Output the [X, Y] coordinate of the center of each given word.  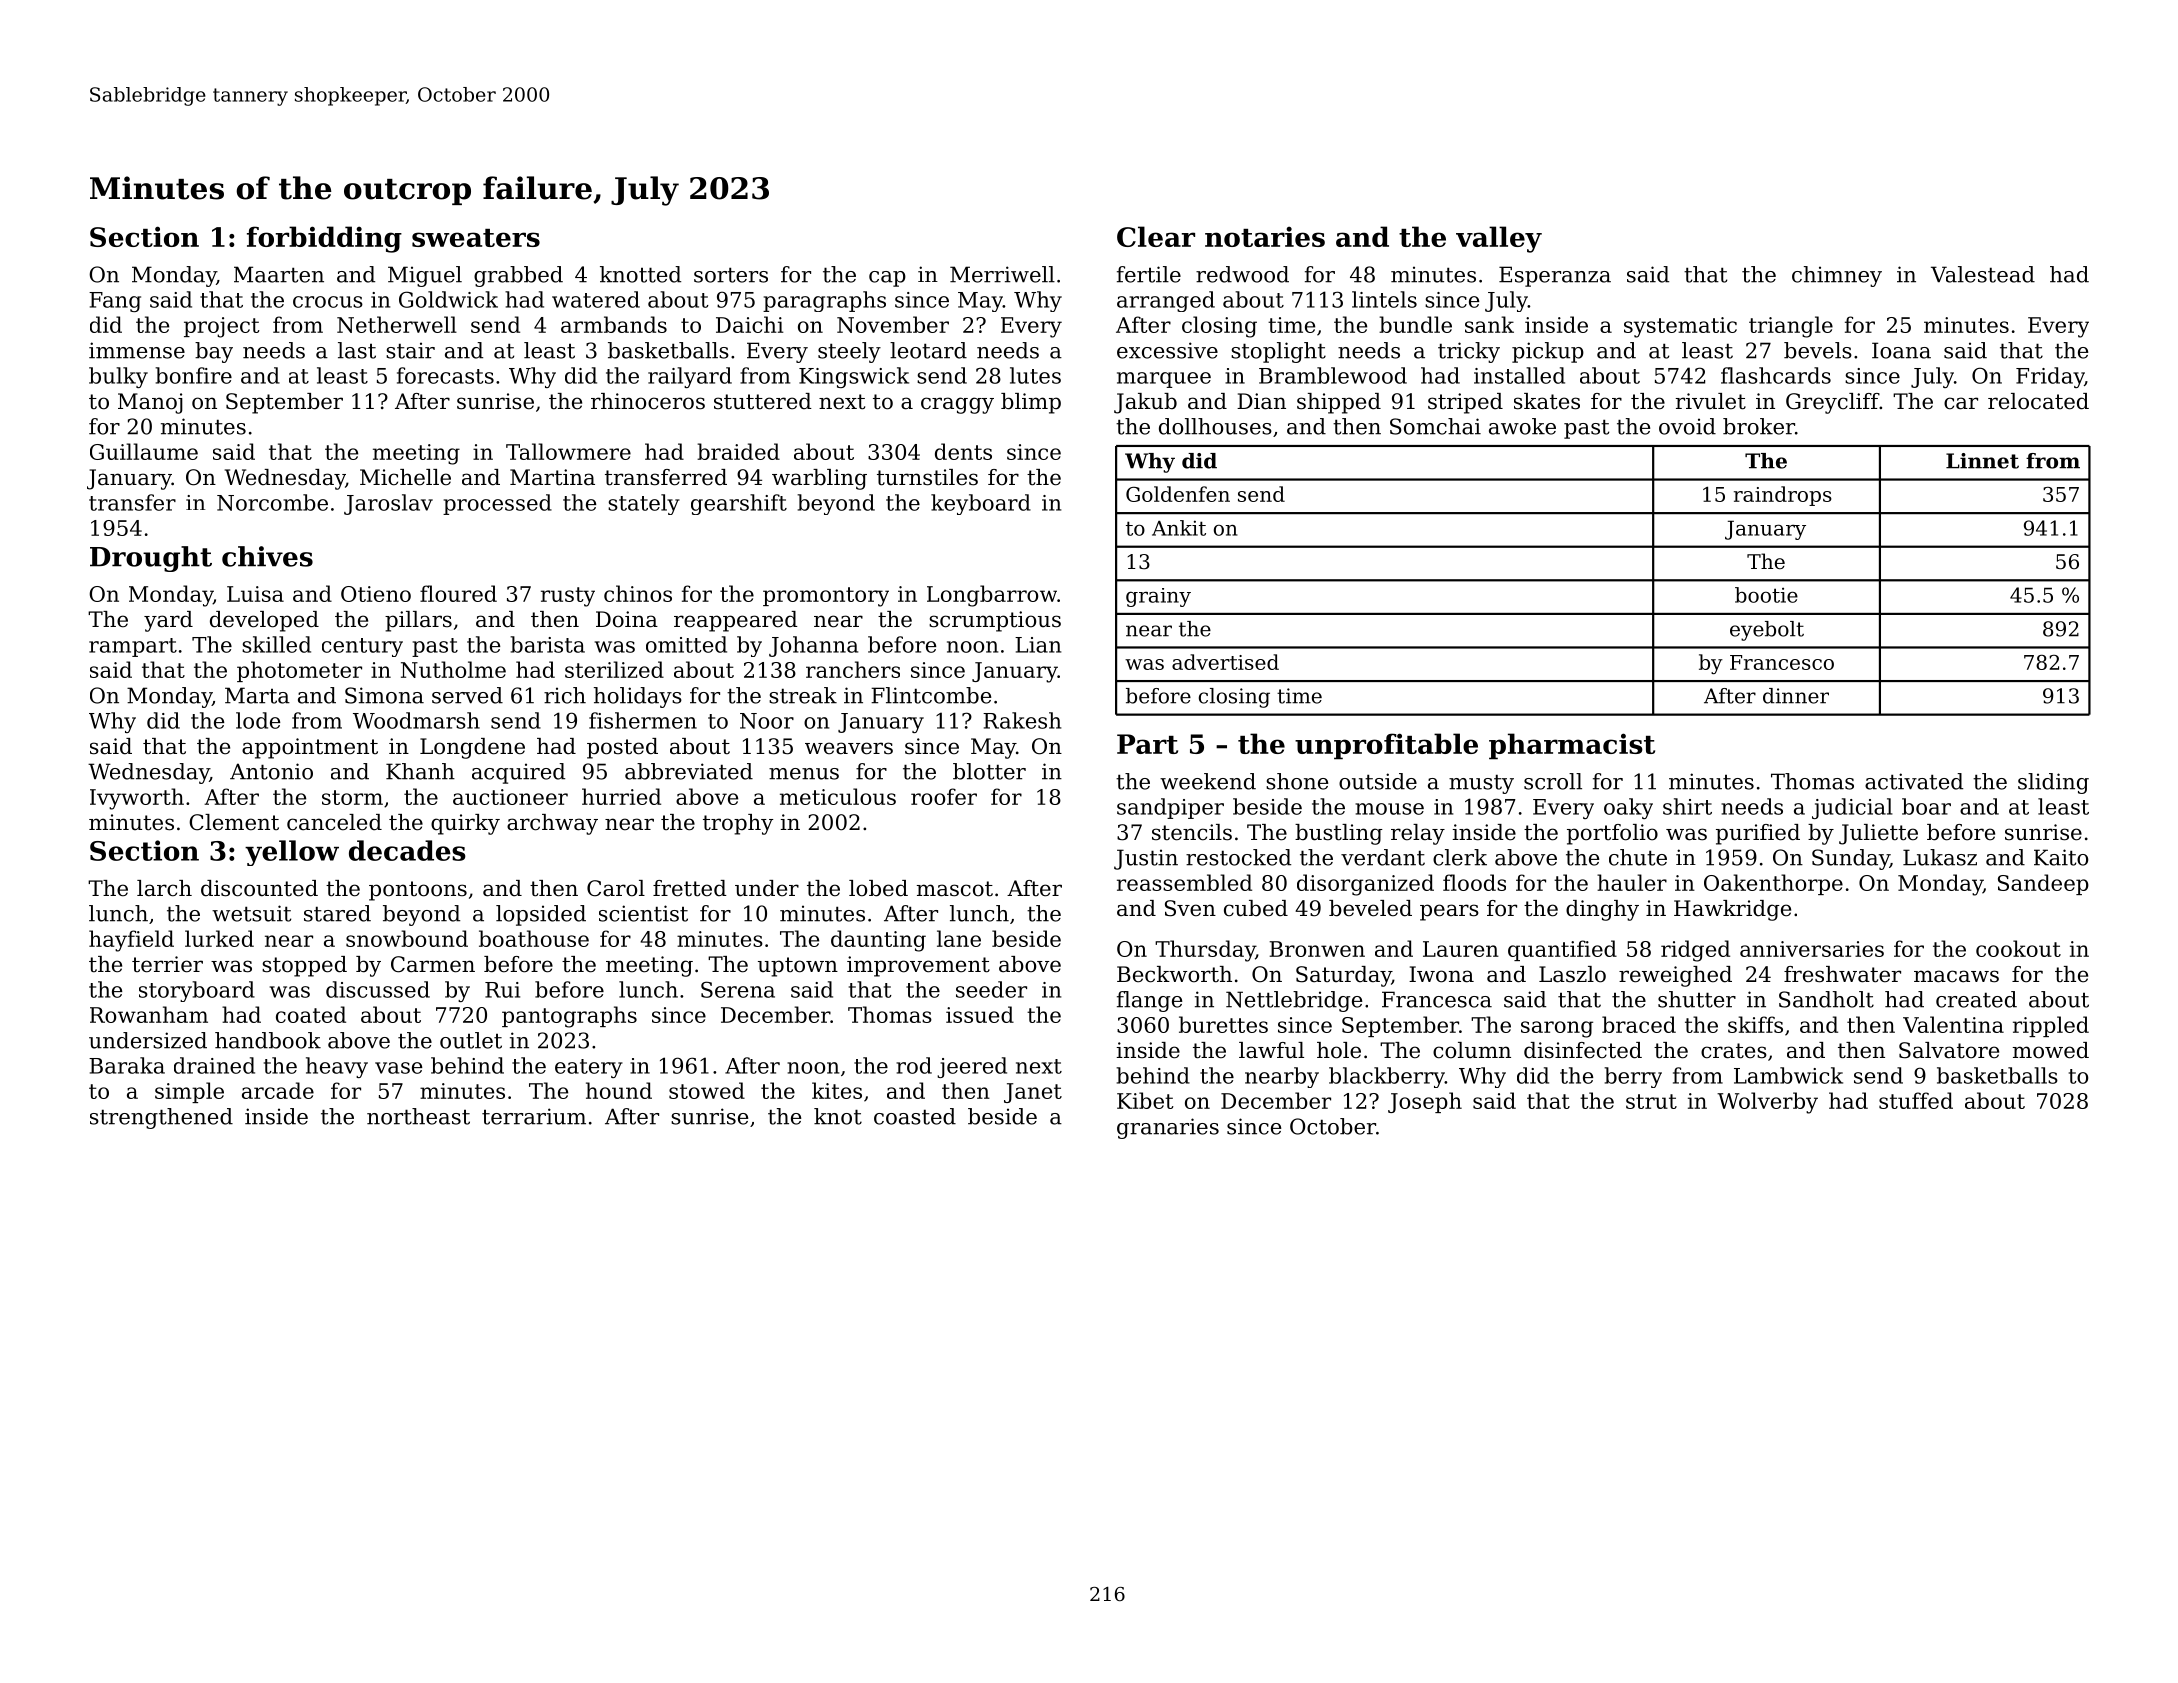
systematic [1680, 327]
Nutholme [453, 669]
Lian [1038, 645]
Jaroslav [388, 504]
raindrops [1783, 496]
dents [963, 451]
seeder [991, 989]
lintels [1384, 299]
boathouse [534, 938]
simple [189, 1092]
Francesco [1782, 662]
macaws [1956, 976]
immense [137, 350]
